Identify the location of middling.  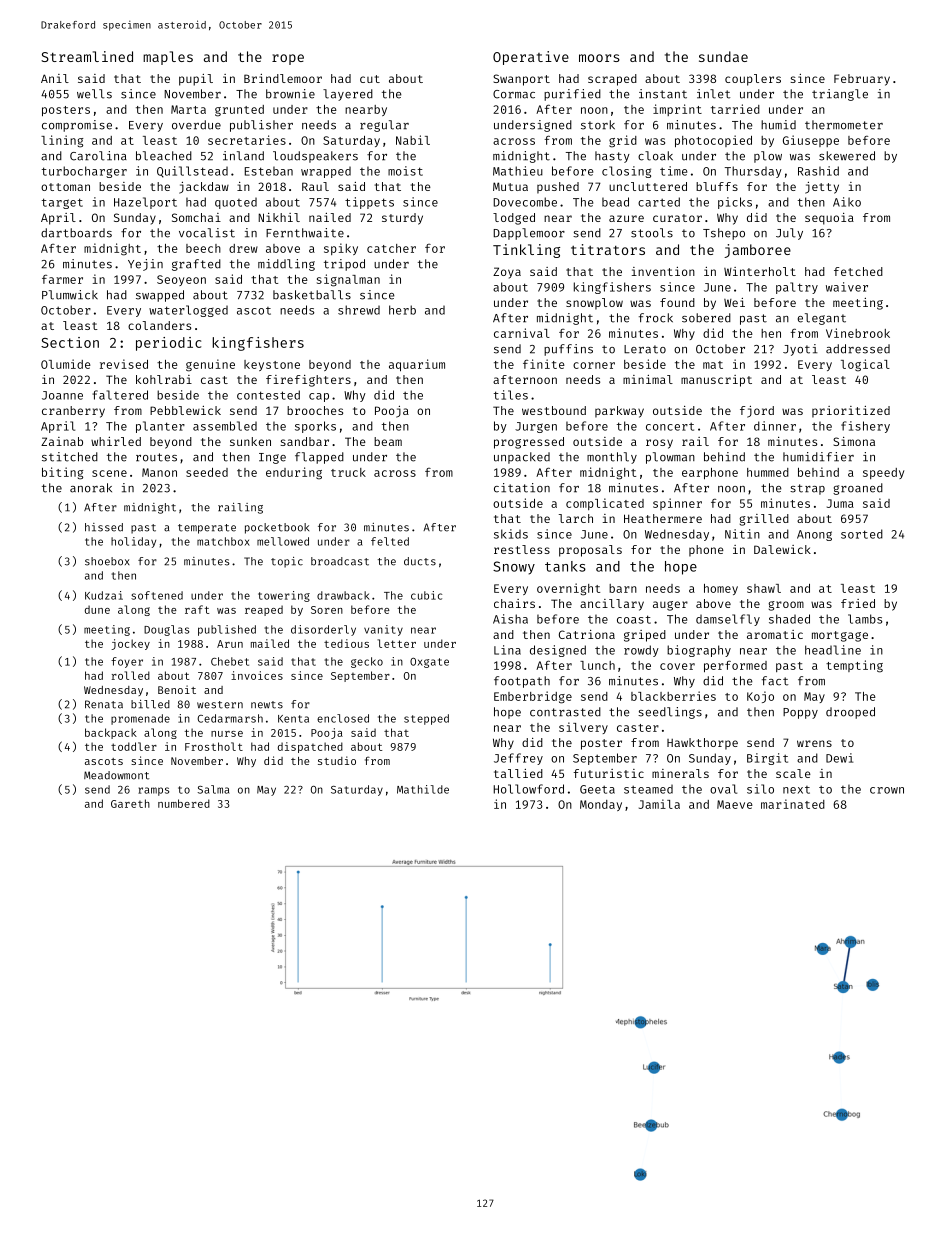
(286, 265).
